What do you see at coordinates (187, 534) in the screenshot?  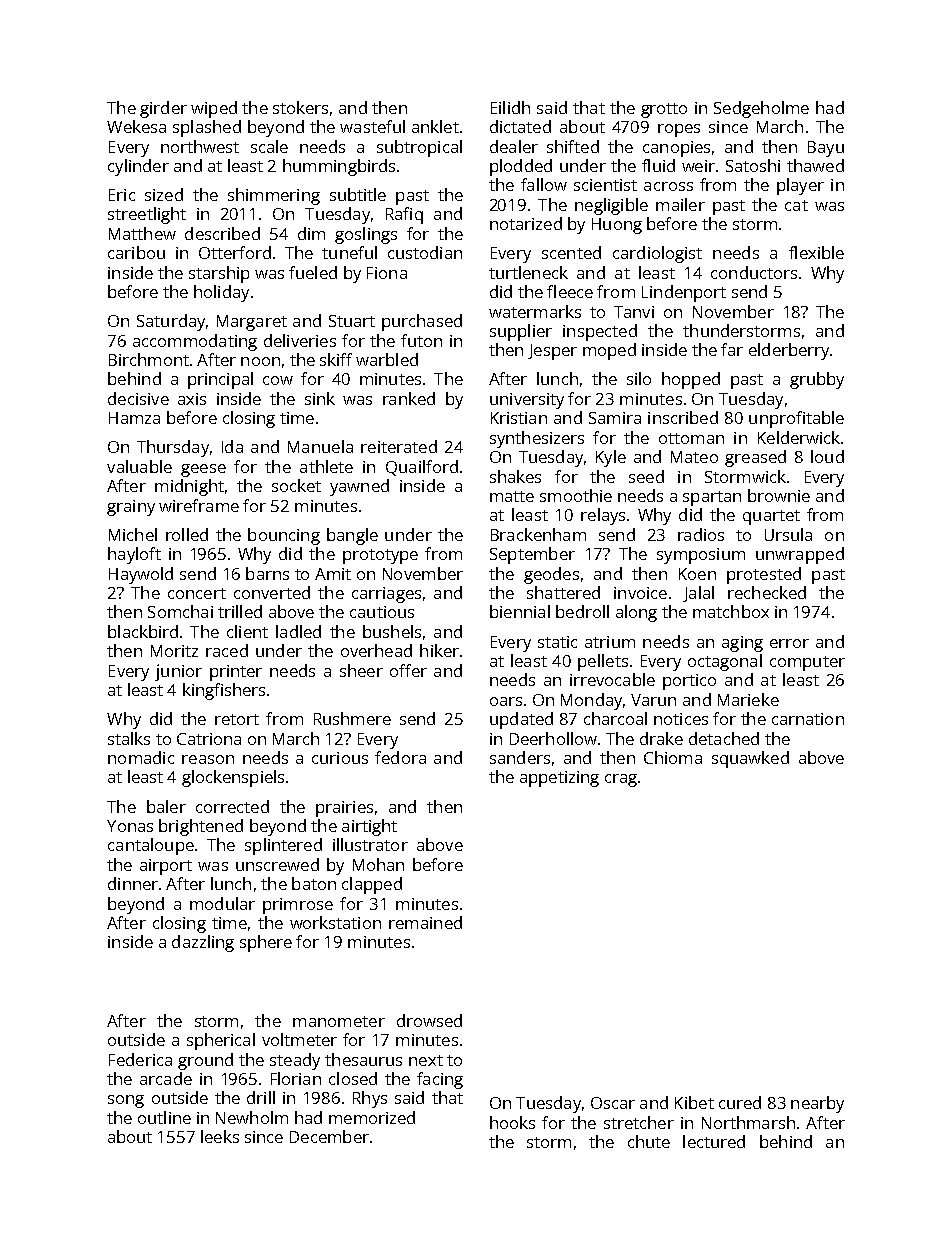 I see `rolled` at bounding box center [187, 534].
